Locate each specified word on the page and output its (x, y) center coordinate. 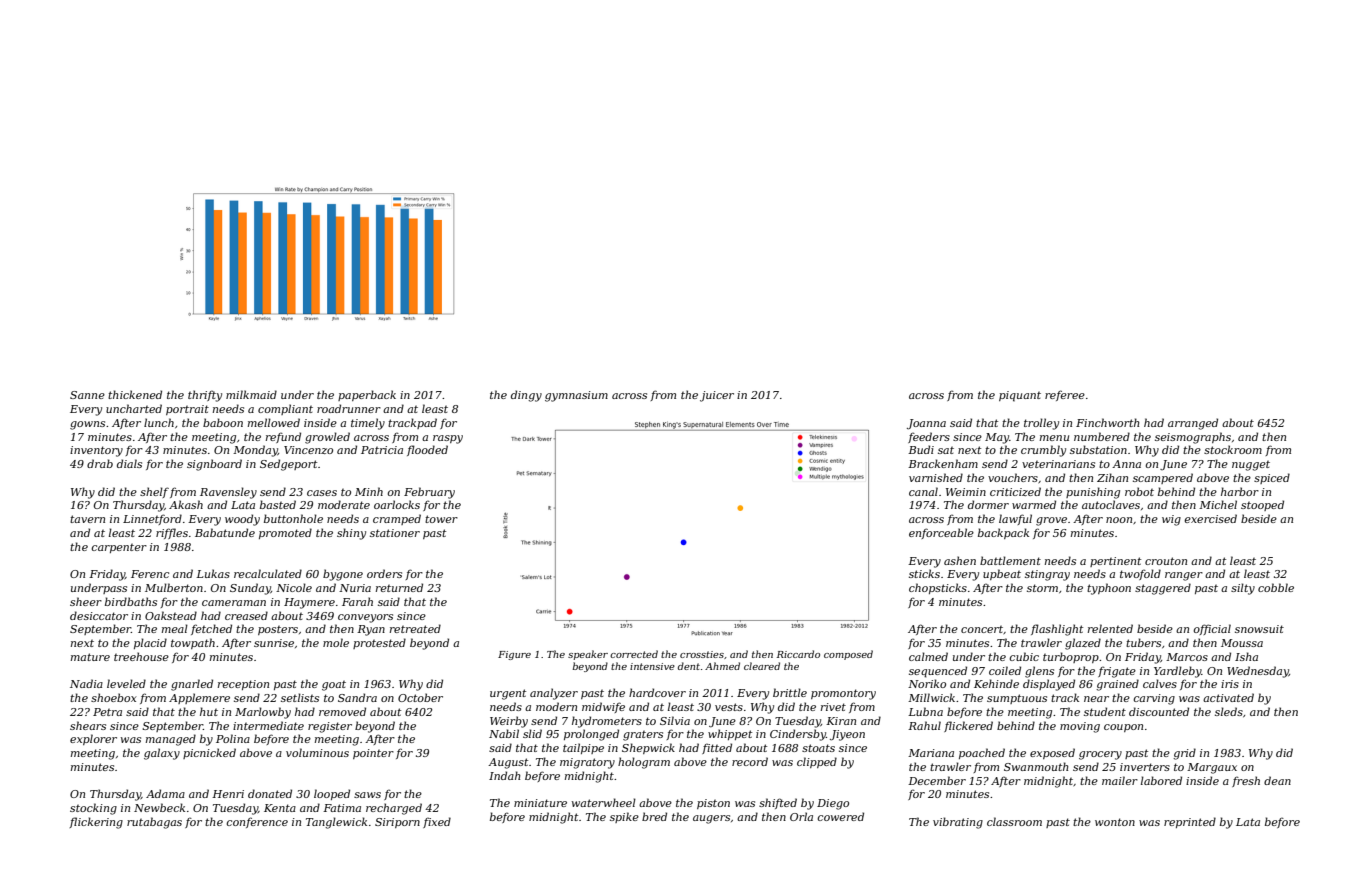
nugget (1251, 465)
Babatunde (225, 532)
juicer (717, 396)
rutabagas (154, 823)
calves (1160, 683)
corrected (634, 654)
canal (923, 491)
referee (1065, 395)
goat (334, 685)
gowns (87, 425)
